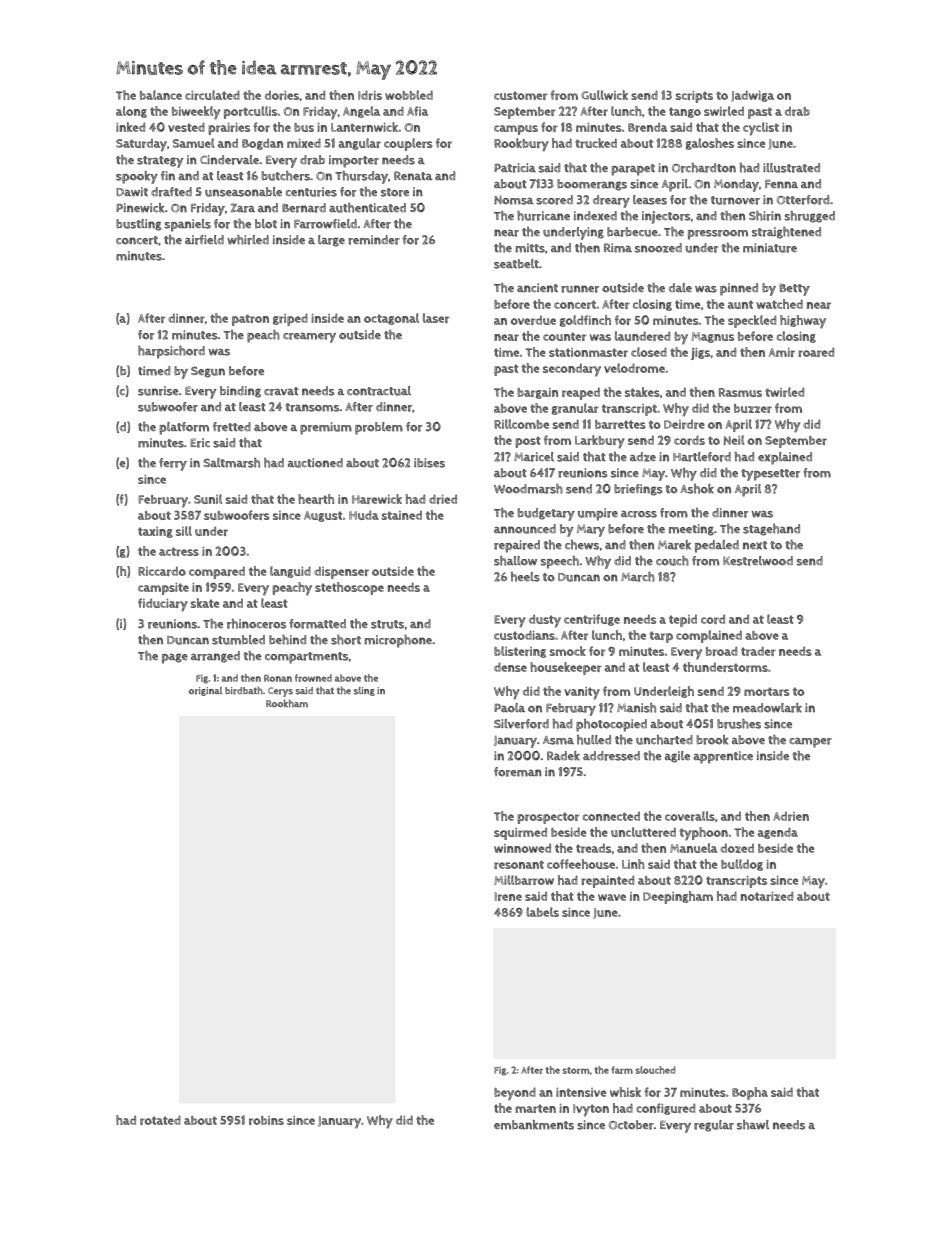 This screenshot has width=952, height=1233. I want to click on robins, so click(266, 1120).
